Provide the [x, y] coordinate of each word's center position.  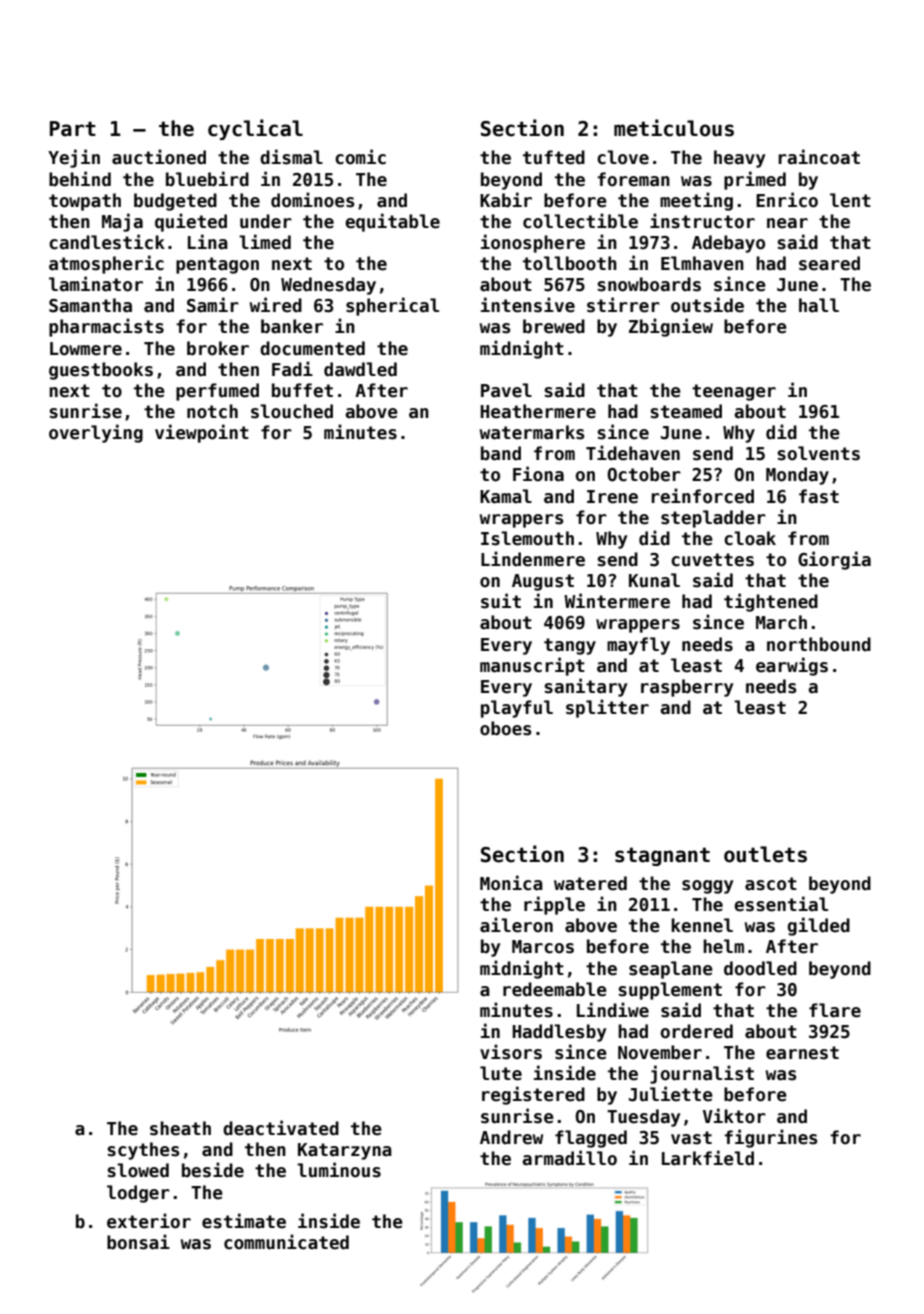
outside [707, 305]
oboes [505, 728]
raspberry [687, 688]
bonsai [138, 1242]
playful [517, 709]
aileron [516, 925]
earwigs [792, 666]
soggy [707, 887]
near [787, 223]
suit [501, 601]
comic [360, 157]
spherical [392, 306]
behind [80, 179]
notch [212, 411]
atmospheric [106, 264]
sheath [180, 1128]
